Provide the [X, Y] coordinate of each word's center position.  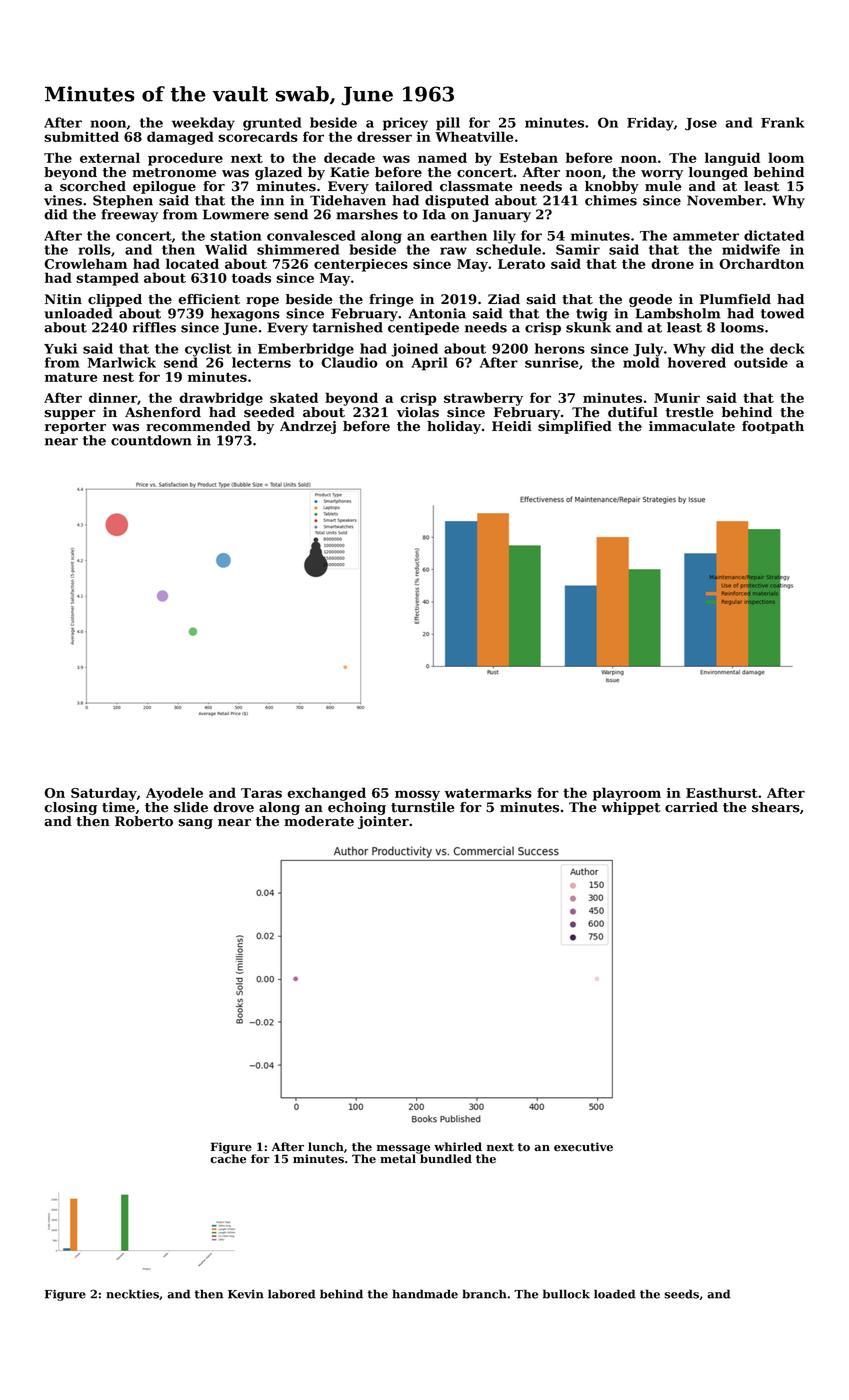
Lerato [521, 264]
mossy [417, 795]
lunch [326, 1147]
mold [641, 362]
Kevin [246, 1294]
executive [583, 1147]
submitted [81, 136]
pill [448, 124]
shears [776, 807]
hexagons [245, 315]
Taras [261, 793]
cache [228, 1159]
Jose [701, 124]
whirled [458, 1147]
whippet [630, 808]
